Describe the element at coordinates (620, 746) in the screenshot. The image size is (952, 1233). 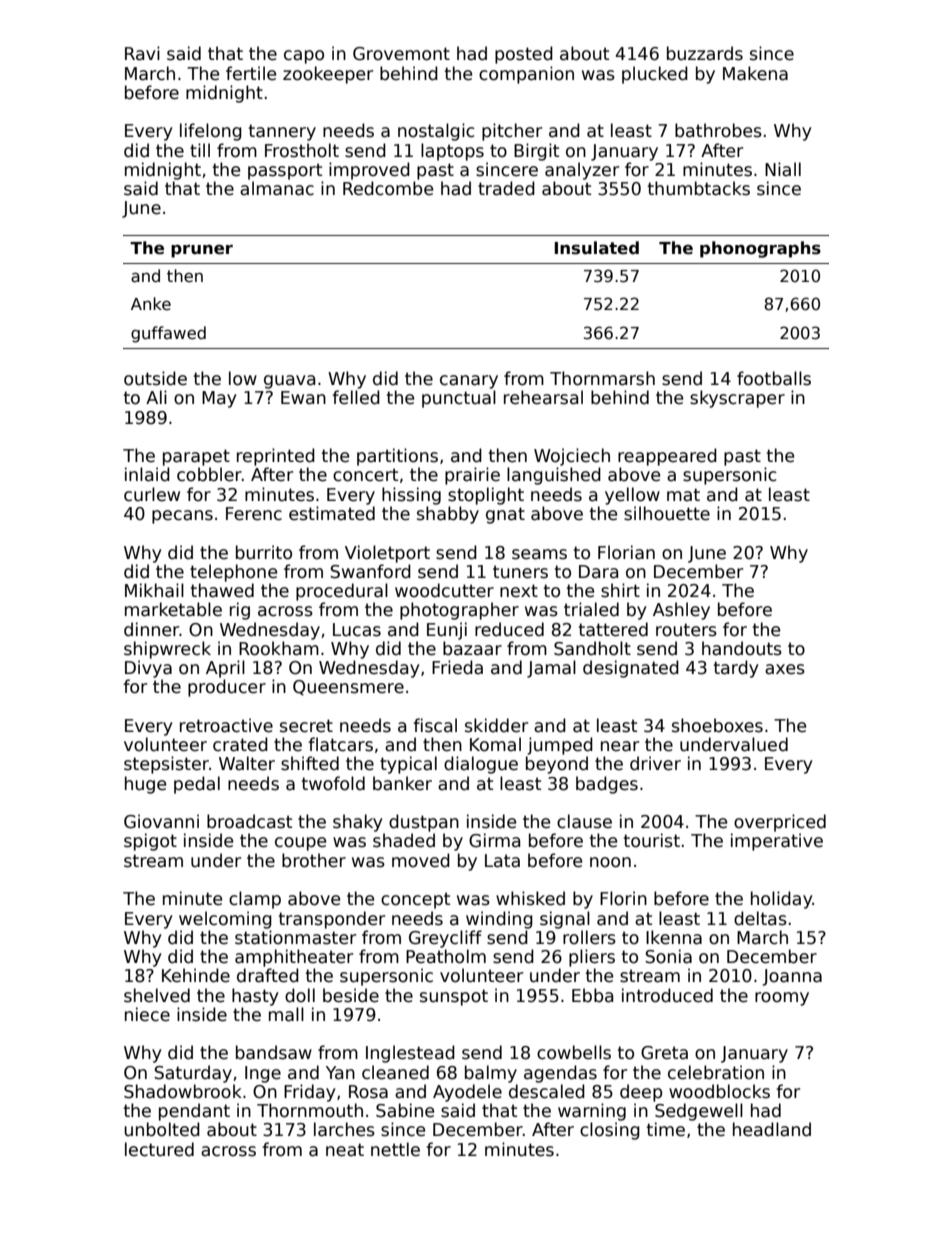
I see `near` at that location.
